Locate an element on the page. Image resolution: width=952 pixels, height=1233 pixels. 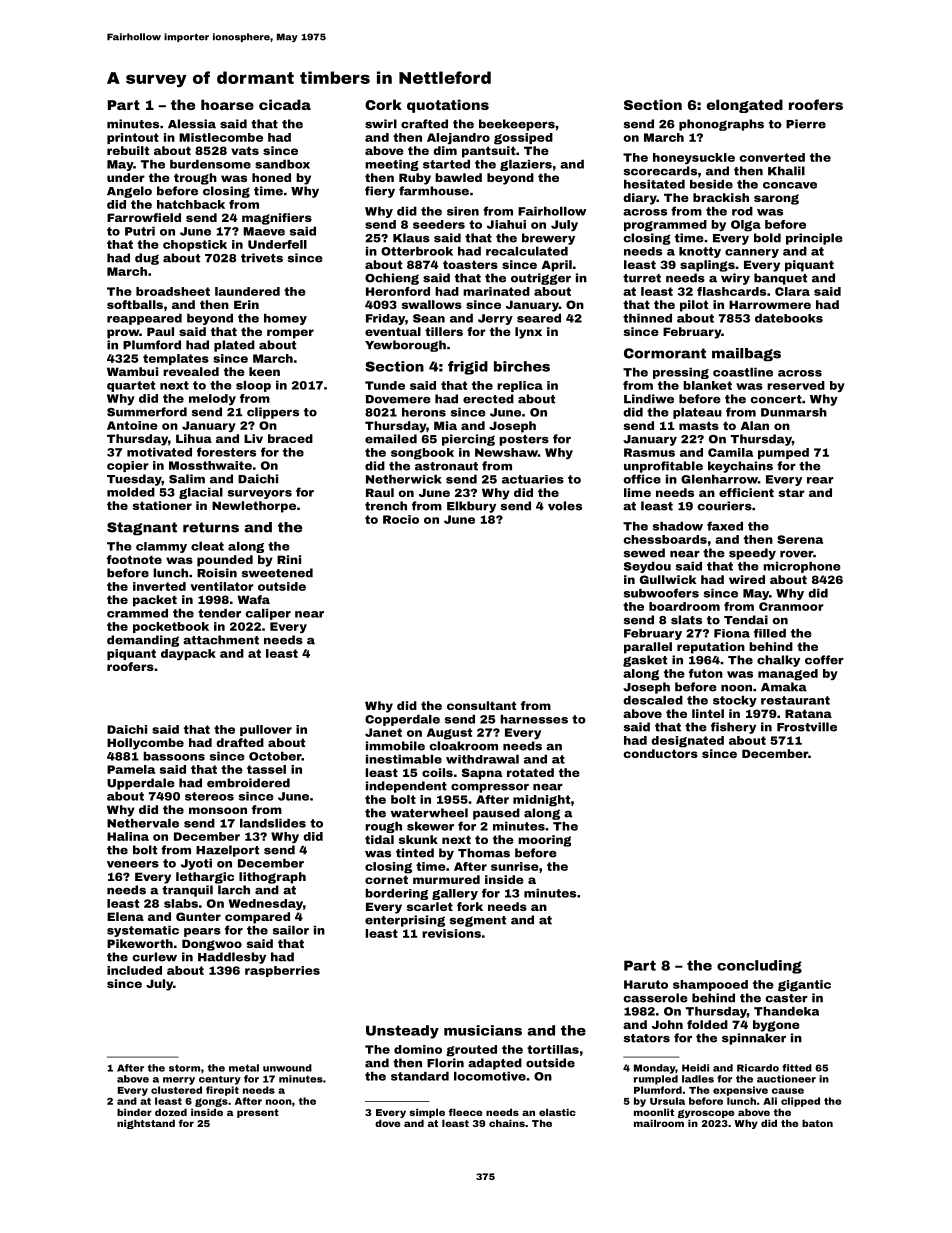
couriers is located at coordinates (725, 506).
